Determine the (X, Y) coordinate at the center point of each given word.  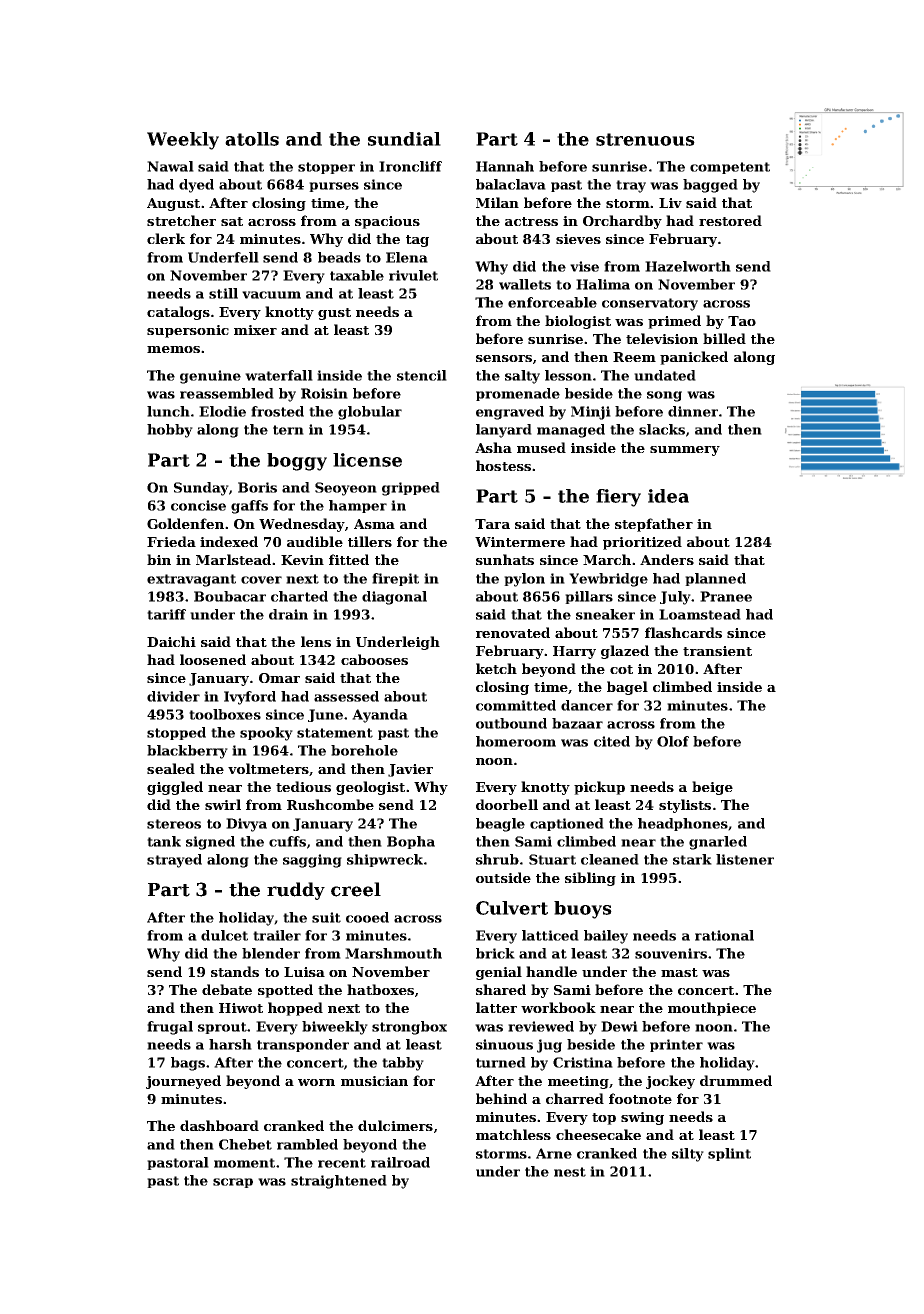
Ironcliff (410, 166)
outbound (511, 723)
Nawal (170, 166)
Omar (279, 678)
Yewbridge (608, 580)
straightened (339, 1182)
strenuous (645, 139)
